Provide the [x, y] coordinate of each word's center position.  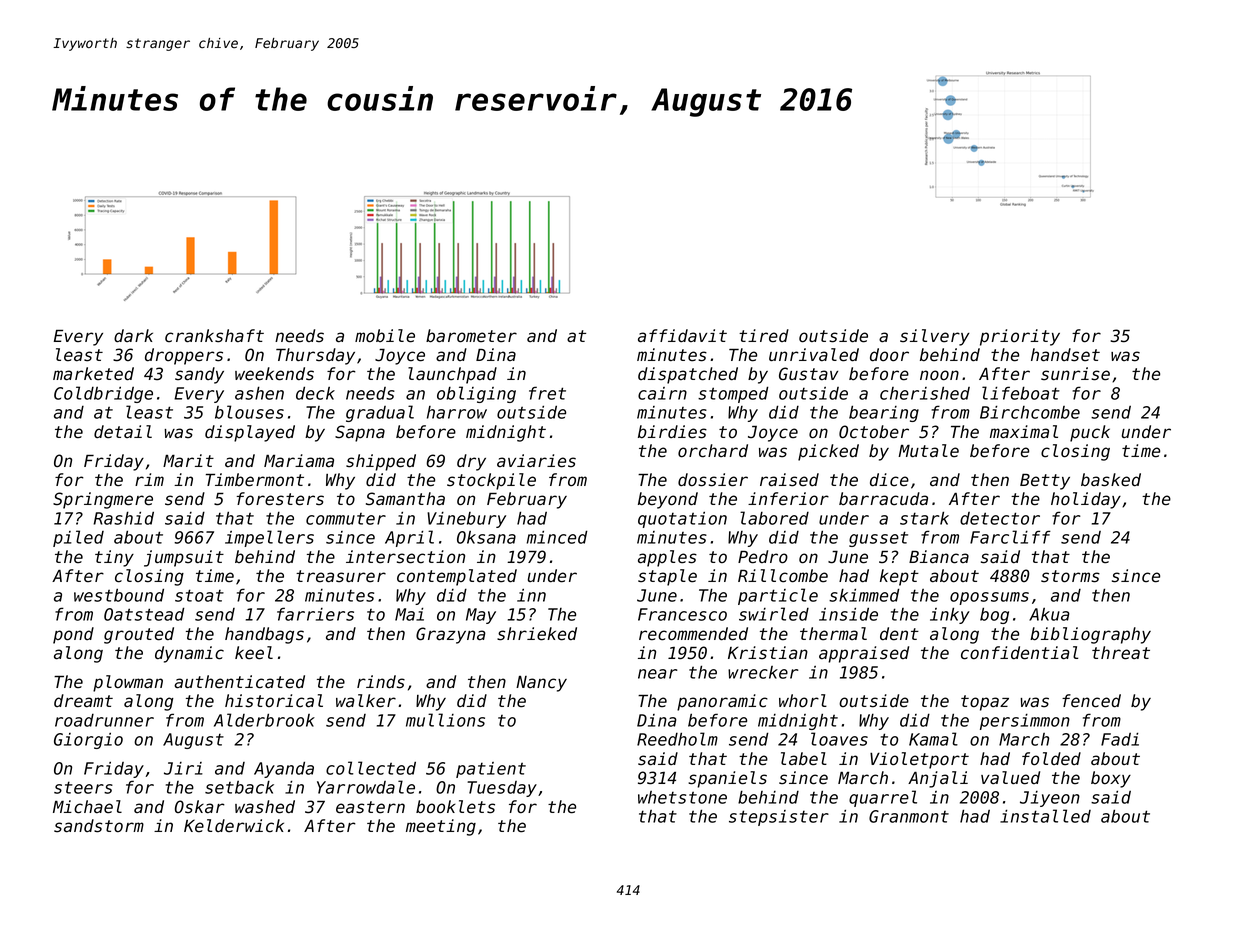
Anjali [938, 779]
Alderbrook [264, 720]
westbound [119, 595]
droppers [184, 356]
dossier [713, 480]
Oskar [200, 807]
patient [491, 770]
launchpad [452, 375]
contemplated [457, 577]
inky [950, 615]
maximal [1024, 432]
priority [1020, 337]
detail [123, 432]
